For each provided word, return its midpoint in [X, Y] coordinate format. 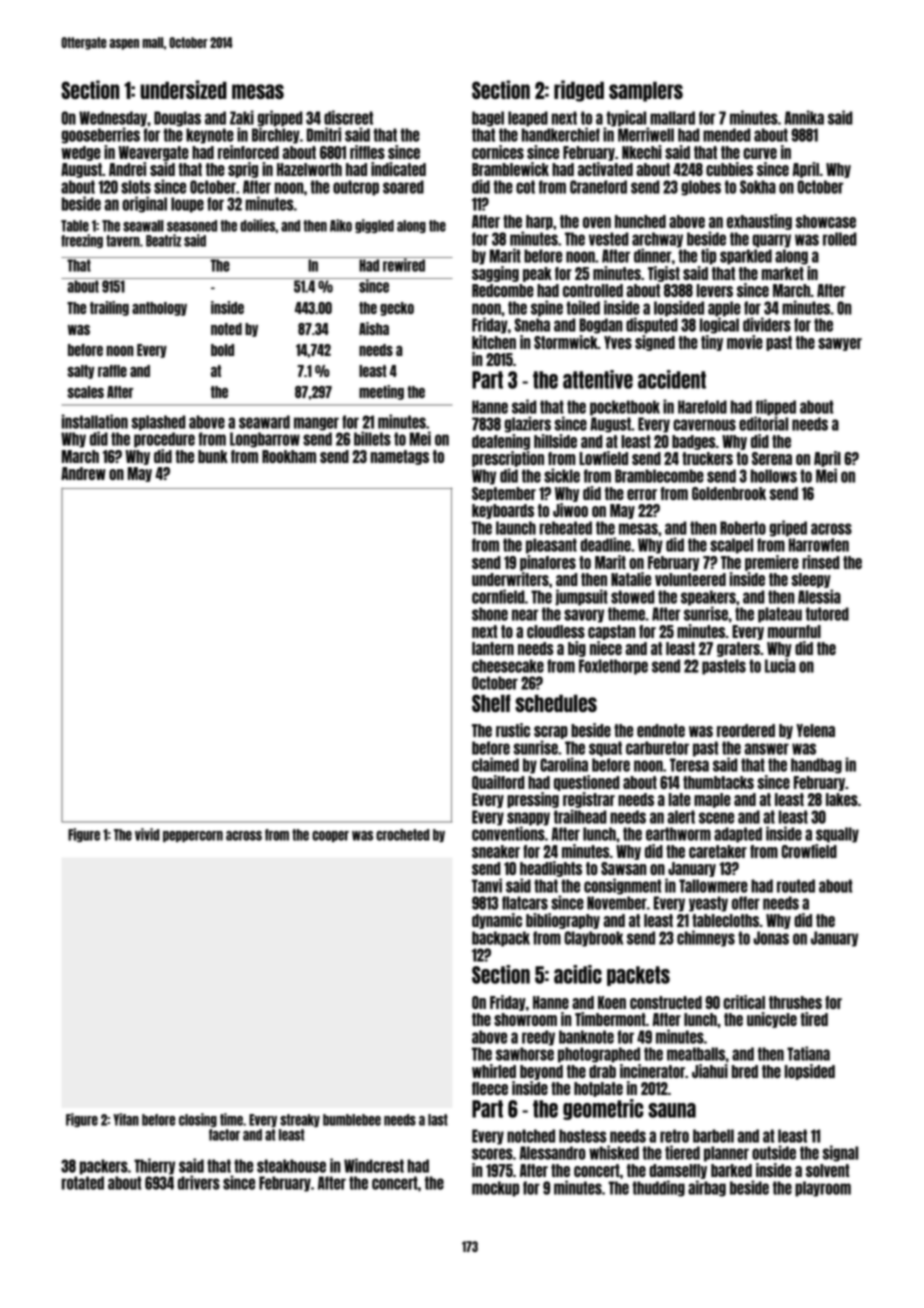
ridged [579, 91]
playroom [823, 1189]
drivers [199, 1182]
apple [724, 309]
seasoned [192, 226]
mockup [495, 1189]
